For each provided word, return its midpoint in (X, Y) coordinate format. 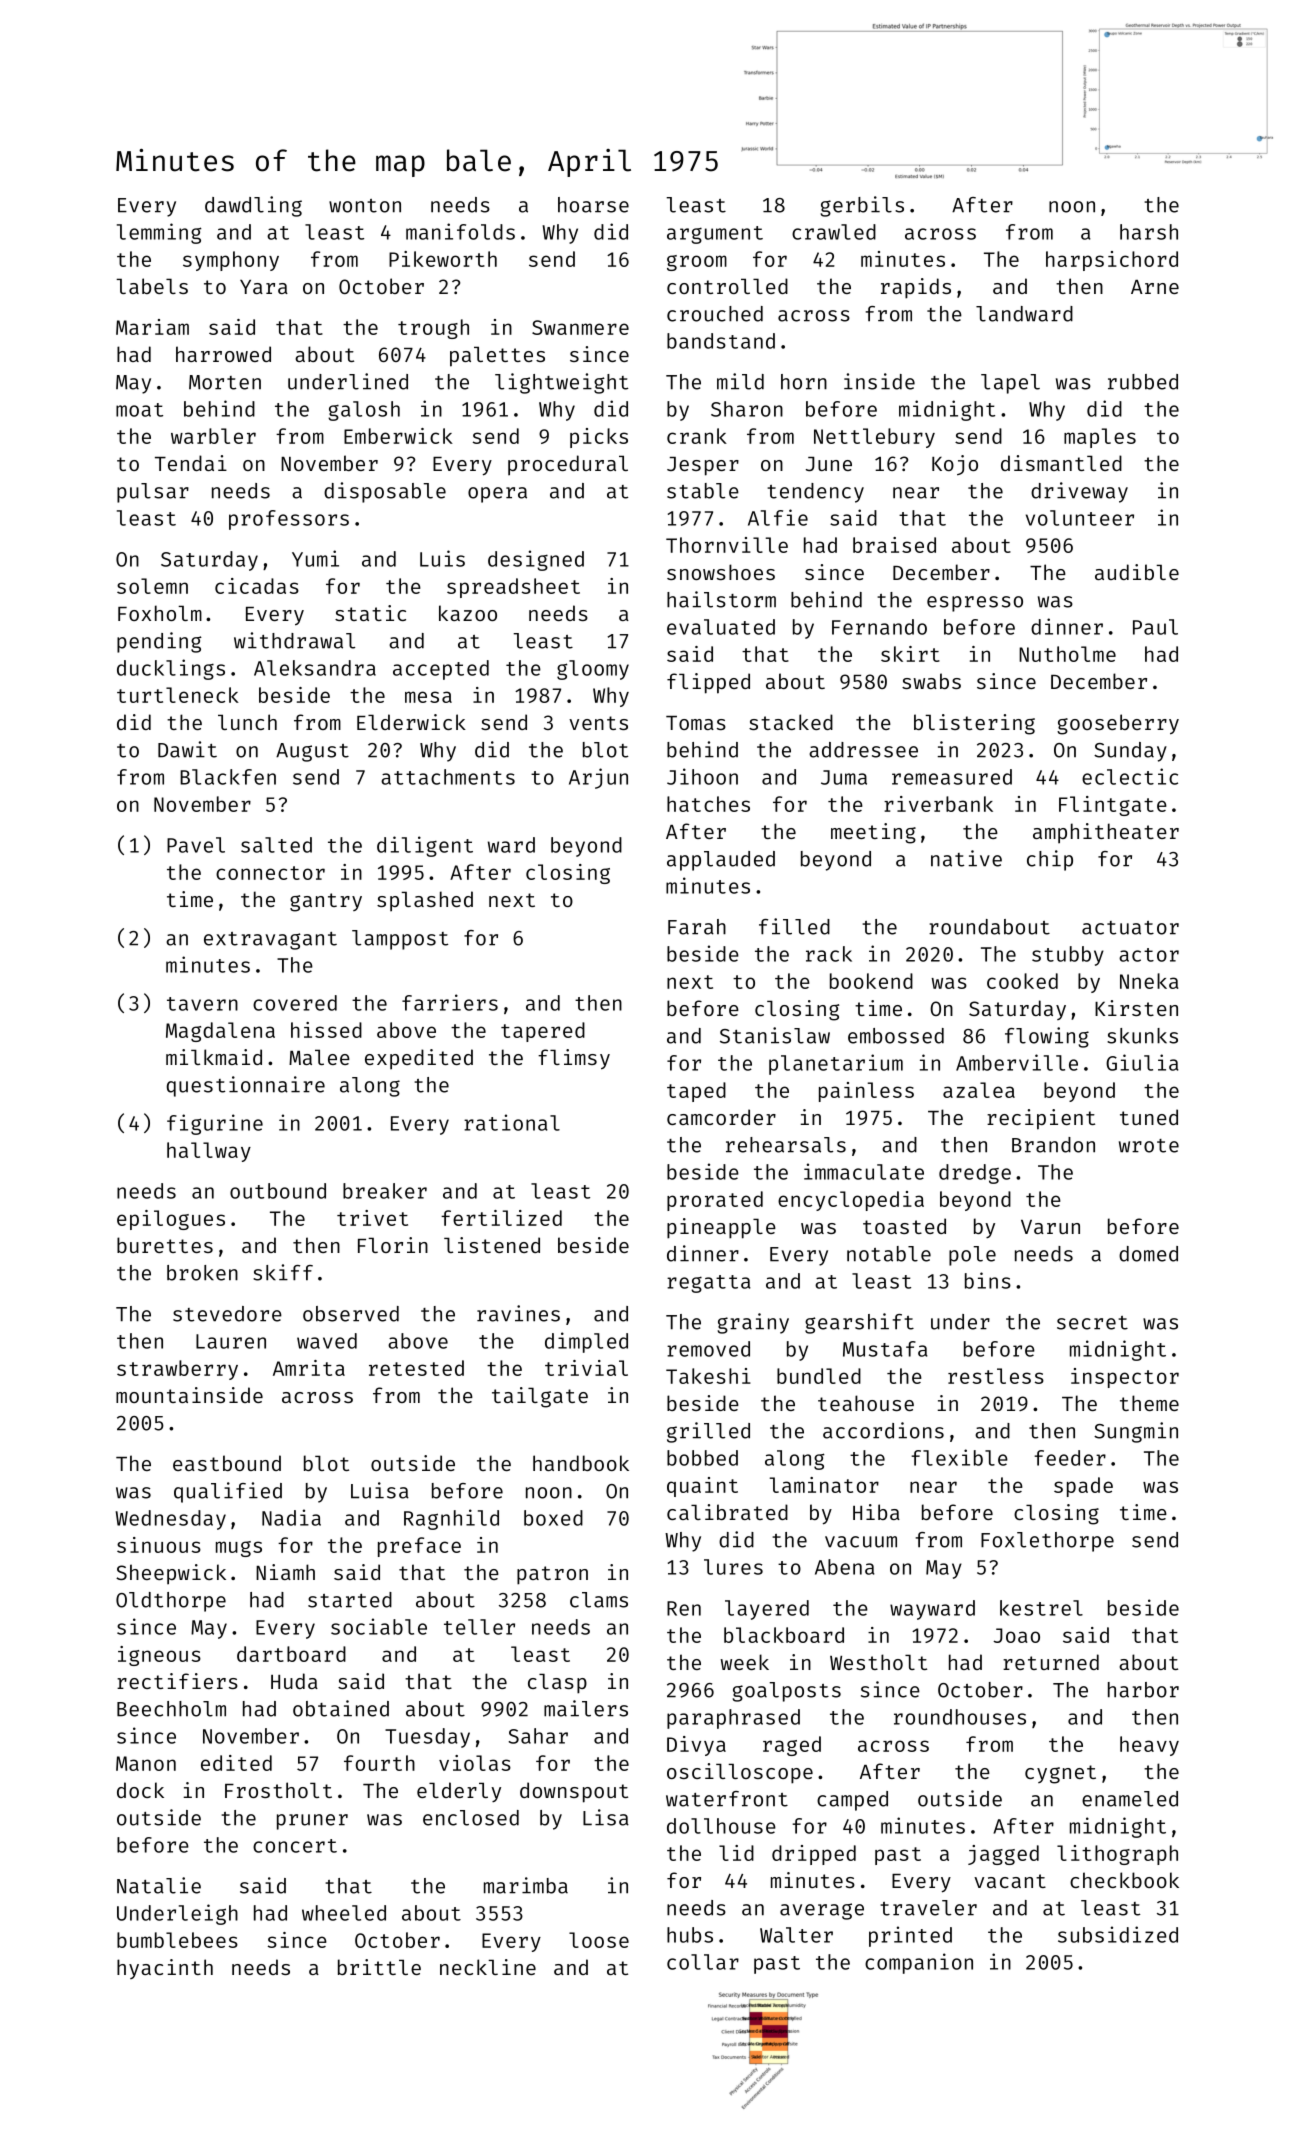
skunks (1142, 1036)
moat (139, 410)
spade (1083, 1487)
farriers (450, 1002)
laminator (824, 1485)
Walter (796, 1935)
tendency (815, 493)
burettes (165, 1245)
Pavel (196, 845)
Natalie (159, 1885)
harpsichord (1112, 261)
